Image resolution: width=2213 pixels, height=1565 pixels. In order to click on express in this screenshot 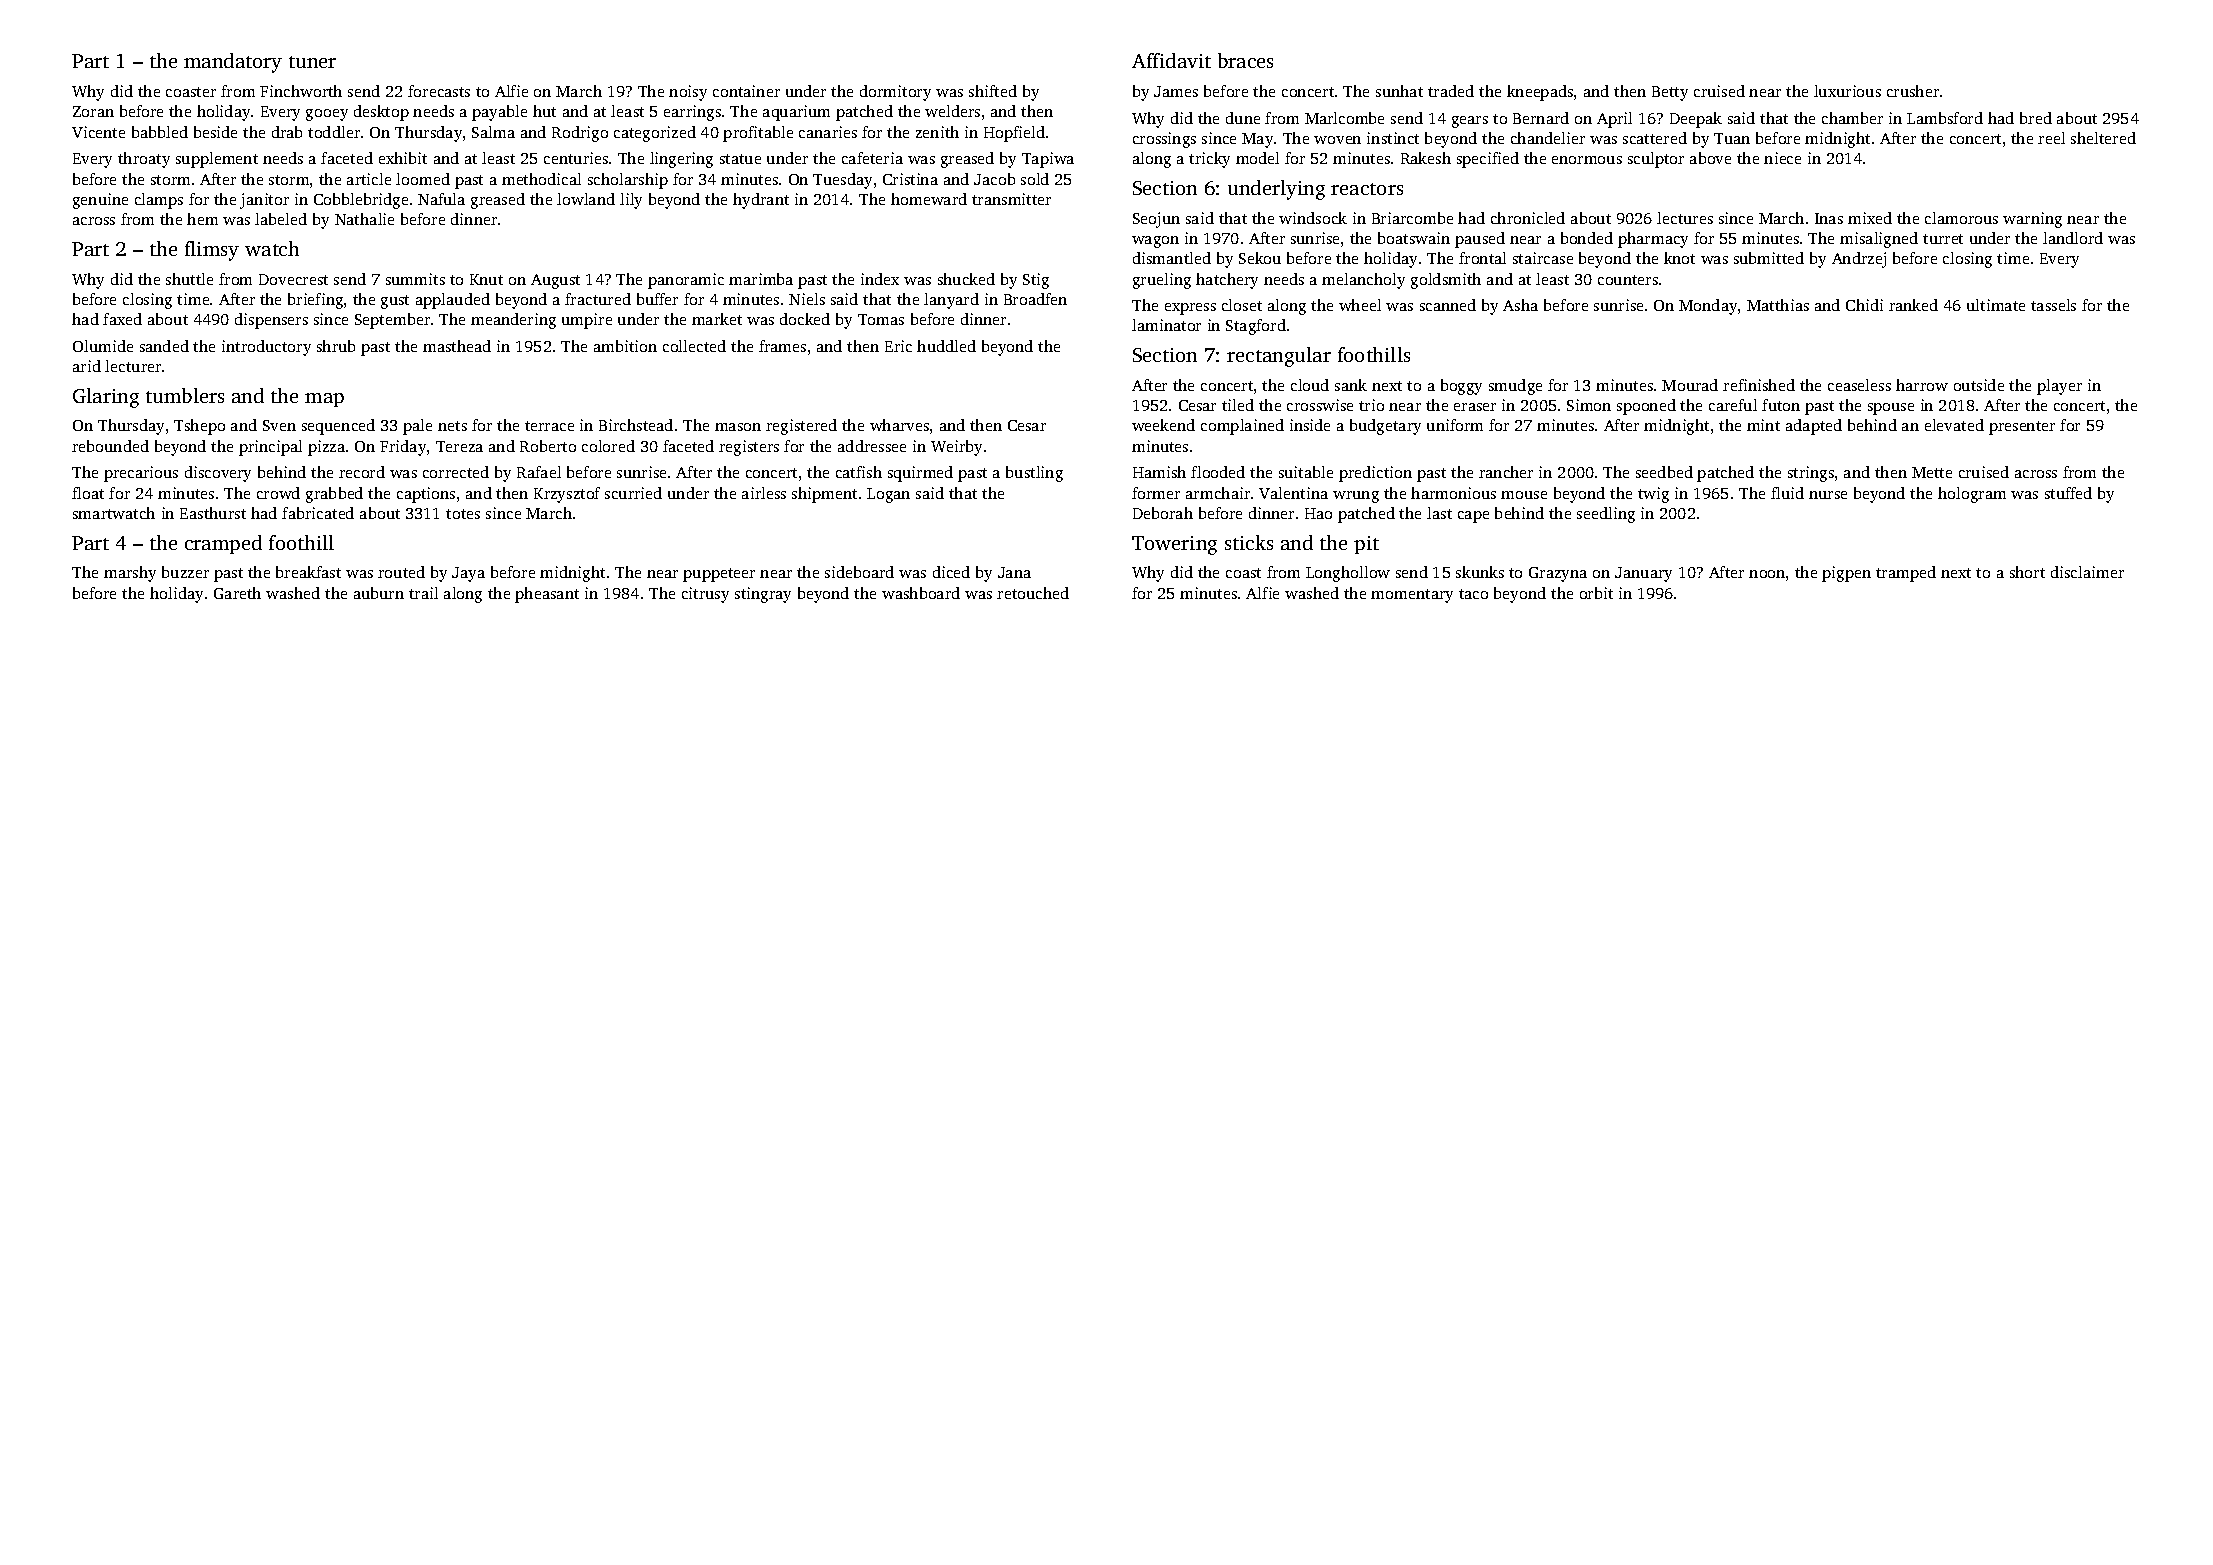, I will do `click(1190, 309)`.
